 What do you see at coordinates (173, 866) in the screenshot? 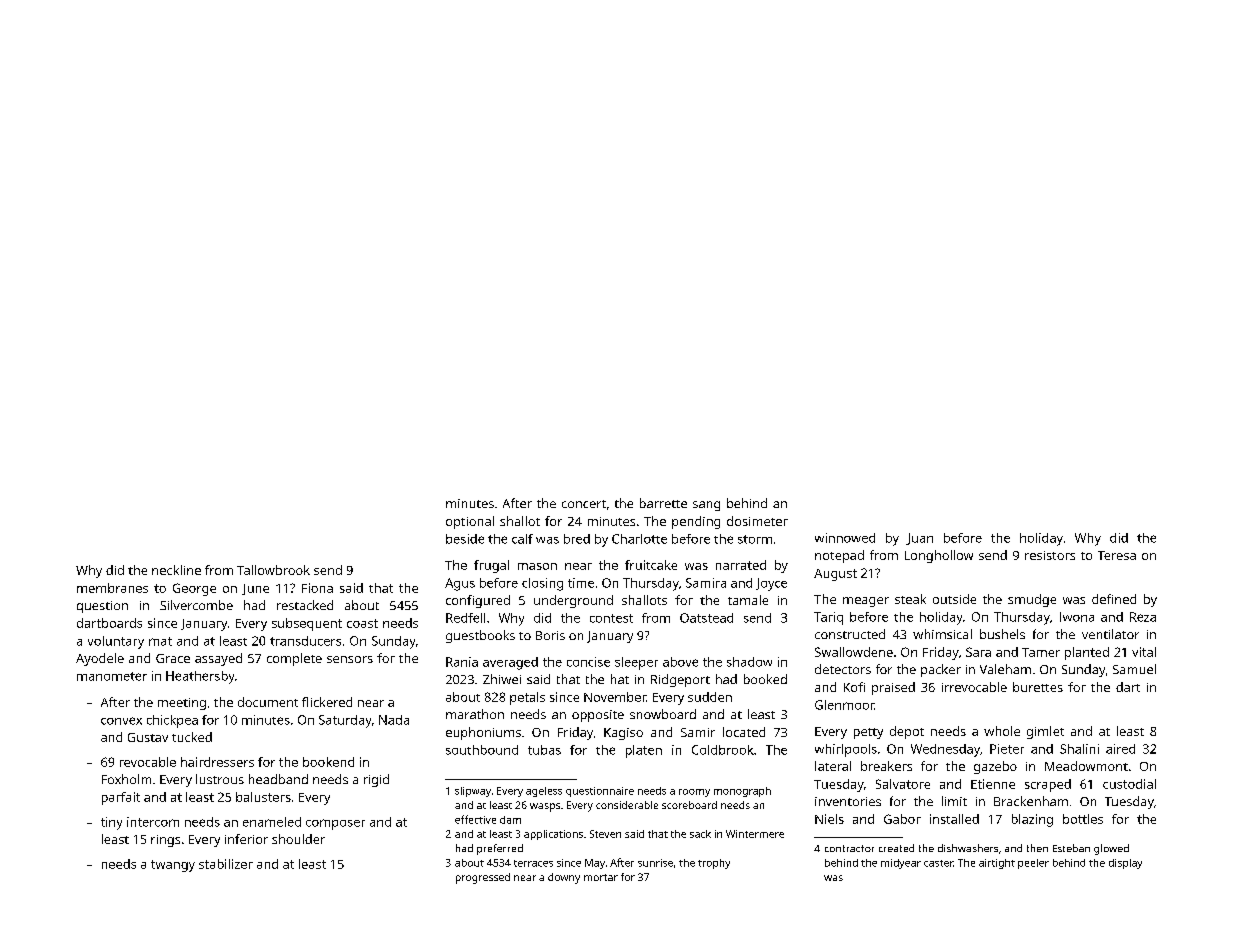
I see `twangy` at bounding box center [173, 866].
